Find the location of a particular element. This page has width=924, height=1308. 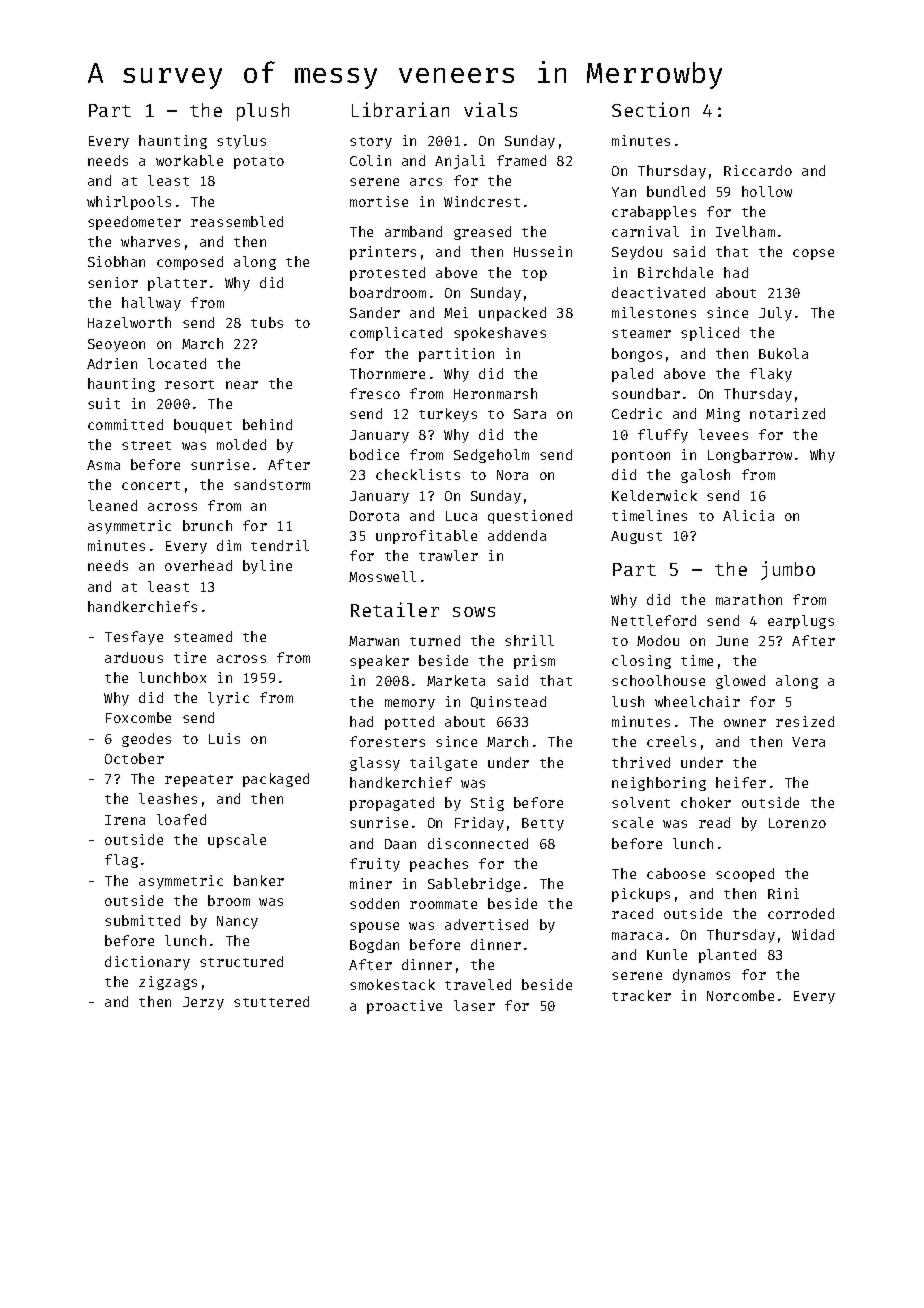

Riccardo is located at coordinates (758, 170).
